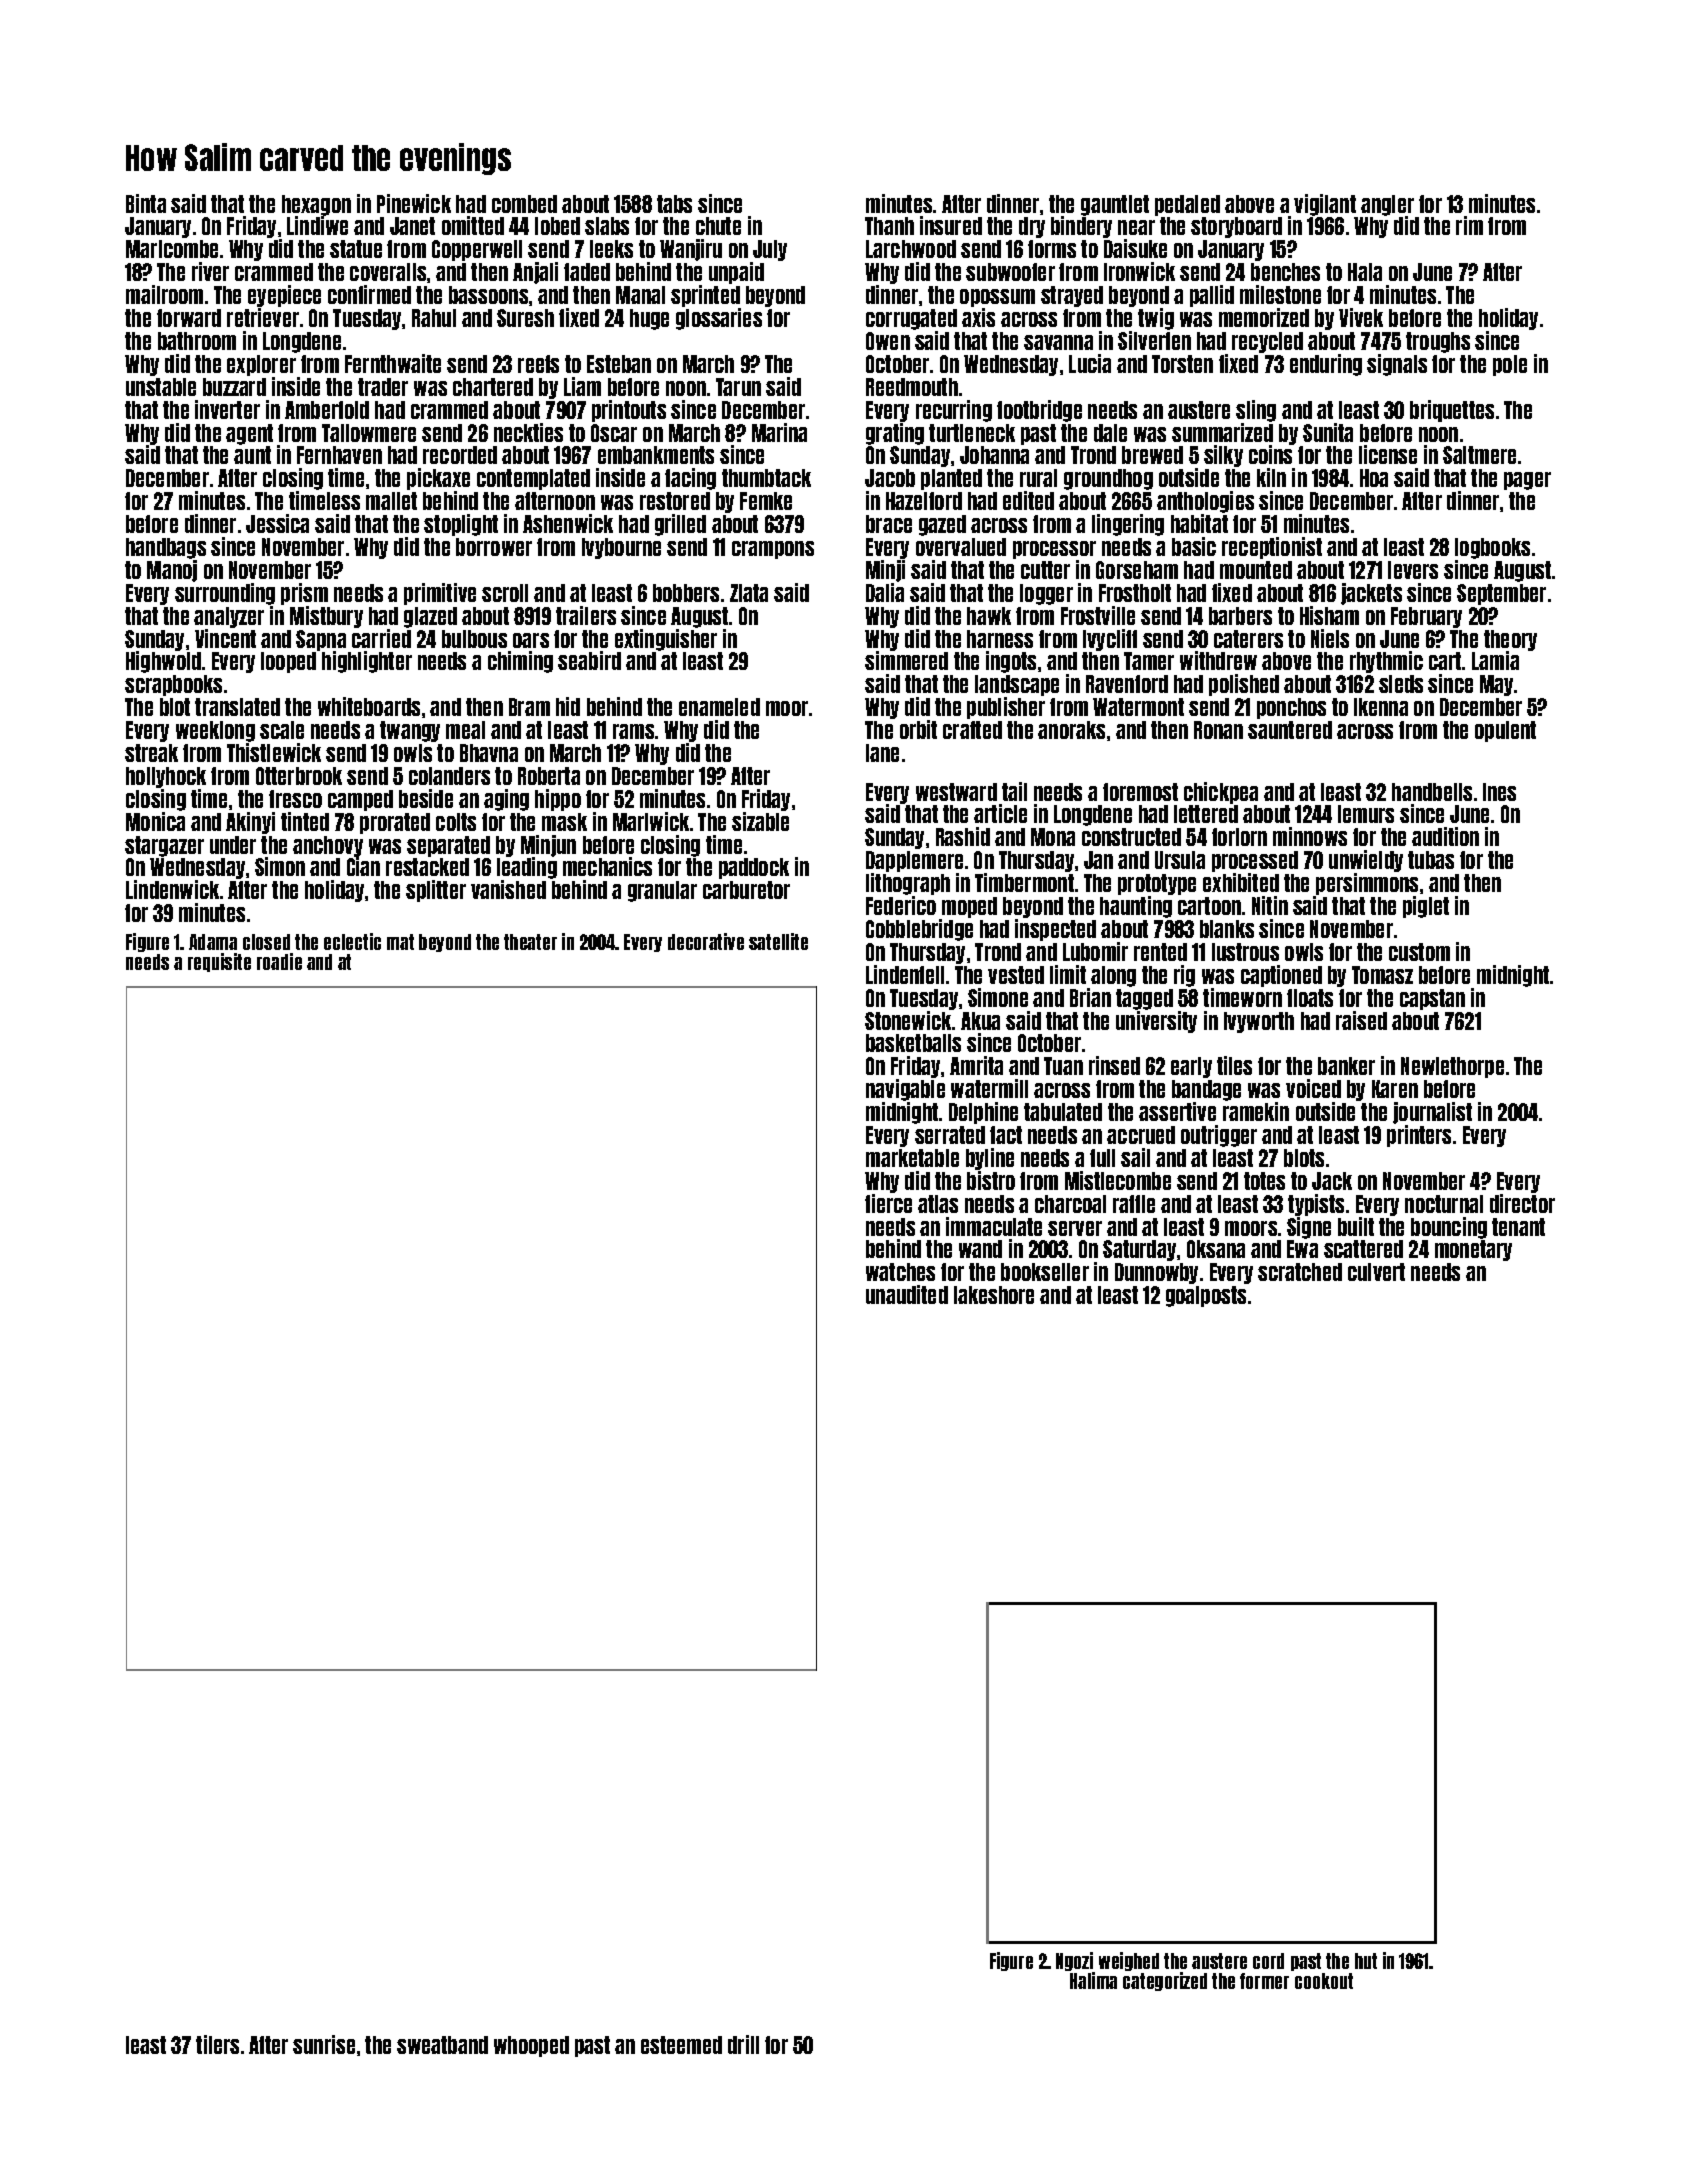 Image resolution: width=1683 pixels, height=2178 pixels. I want to click on pole, so click(1510, 365).
